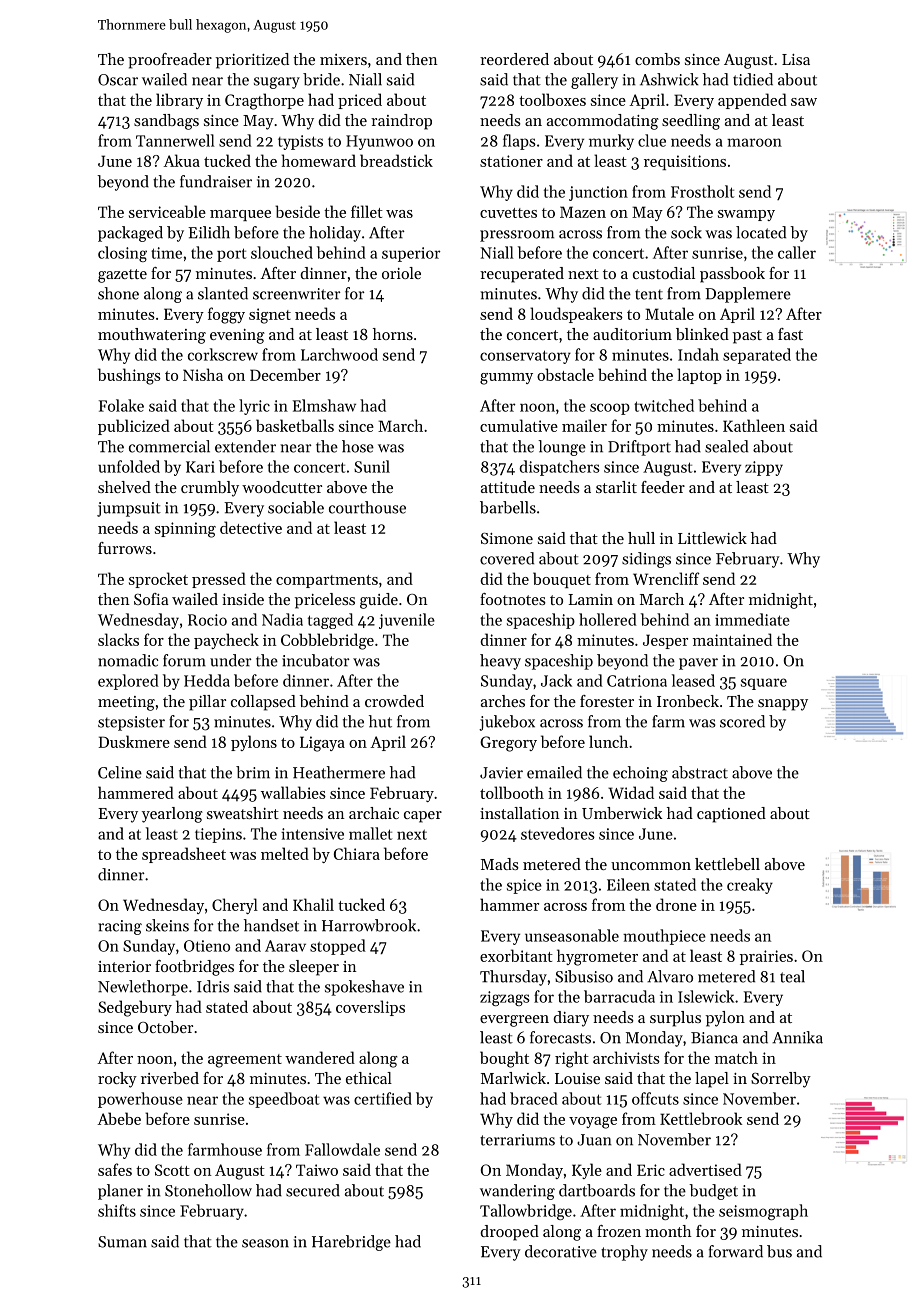  Describe the element at coordinates (516, 955) in the document. I see `exorbitant` at that location.
